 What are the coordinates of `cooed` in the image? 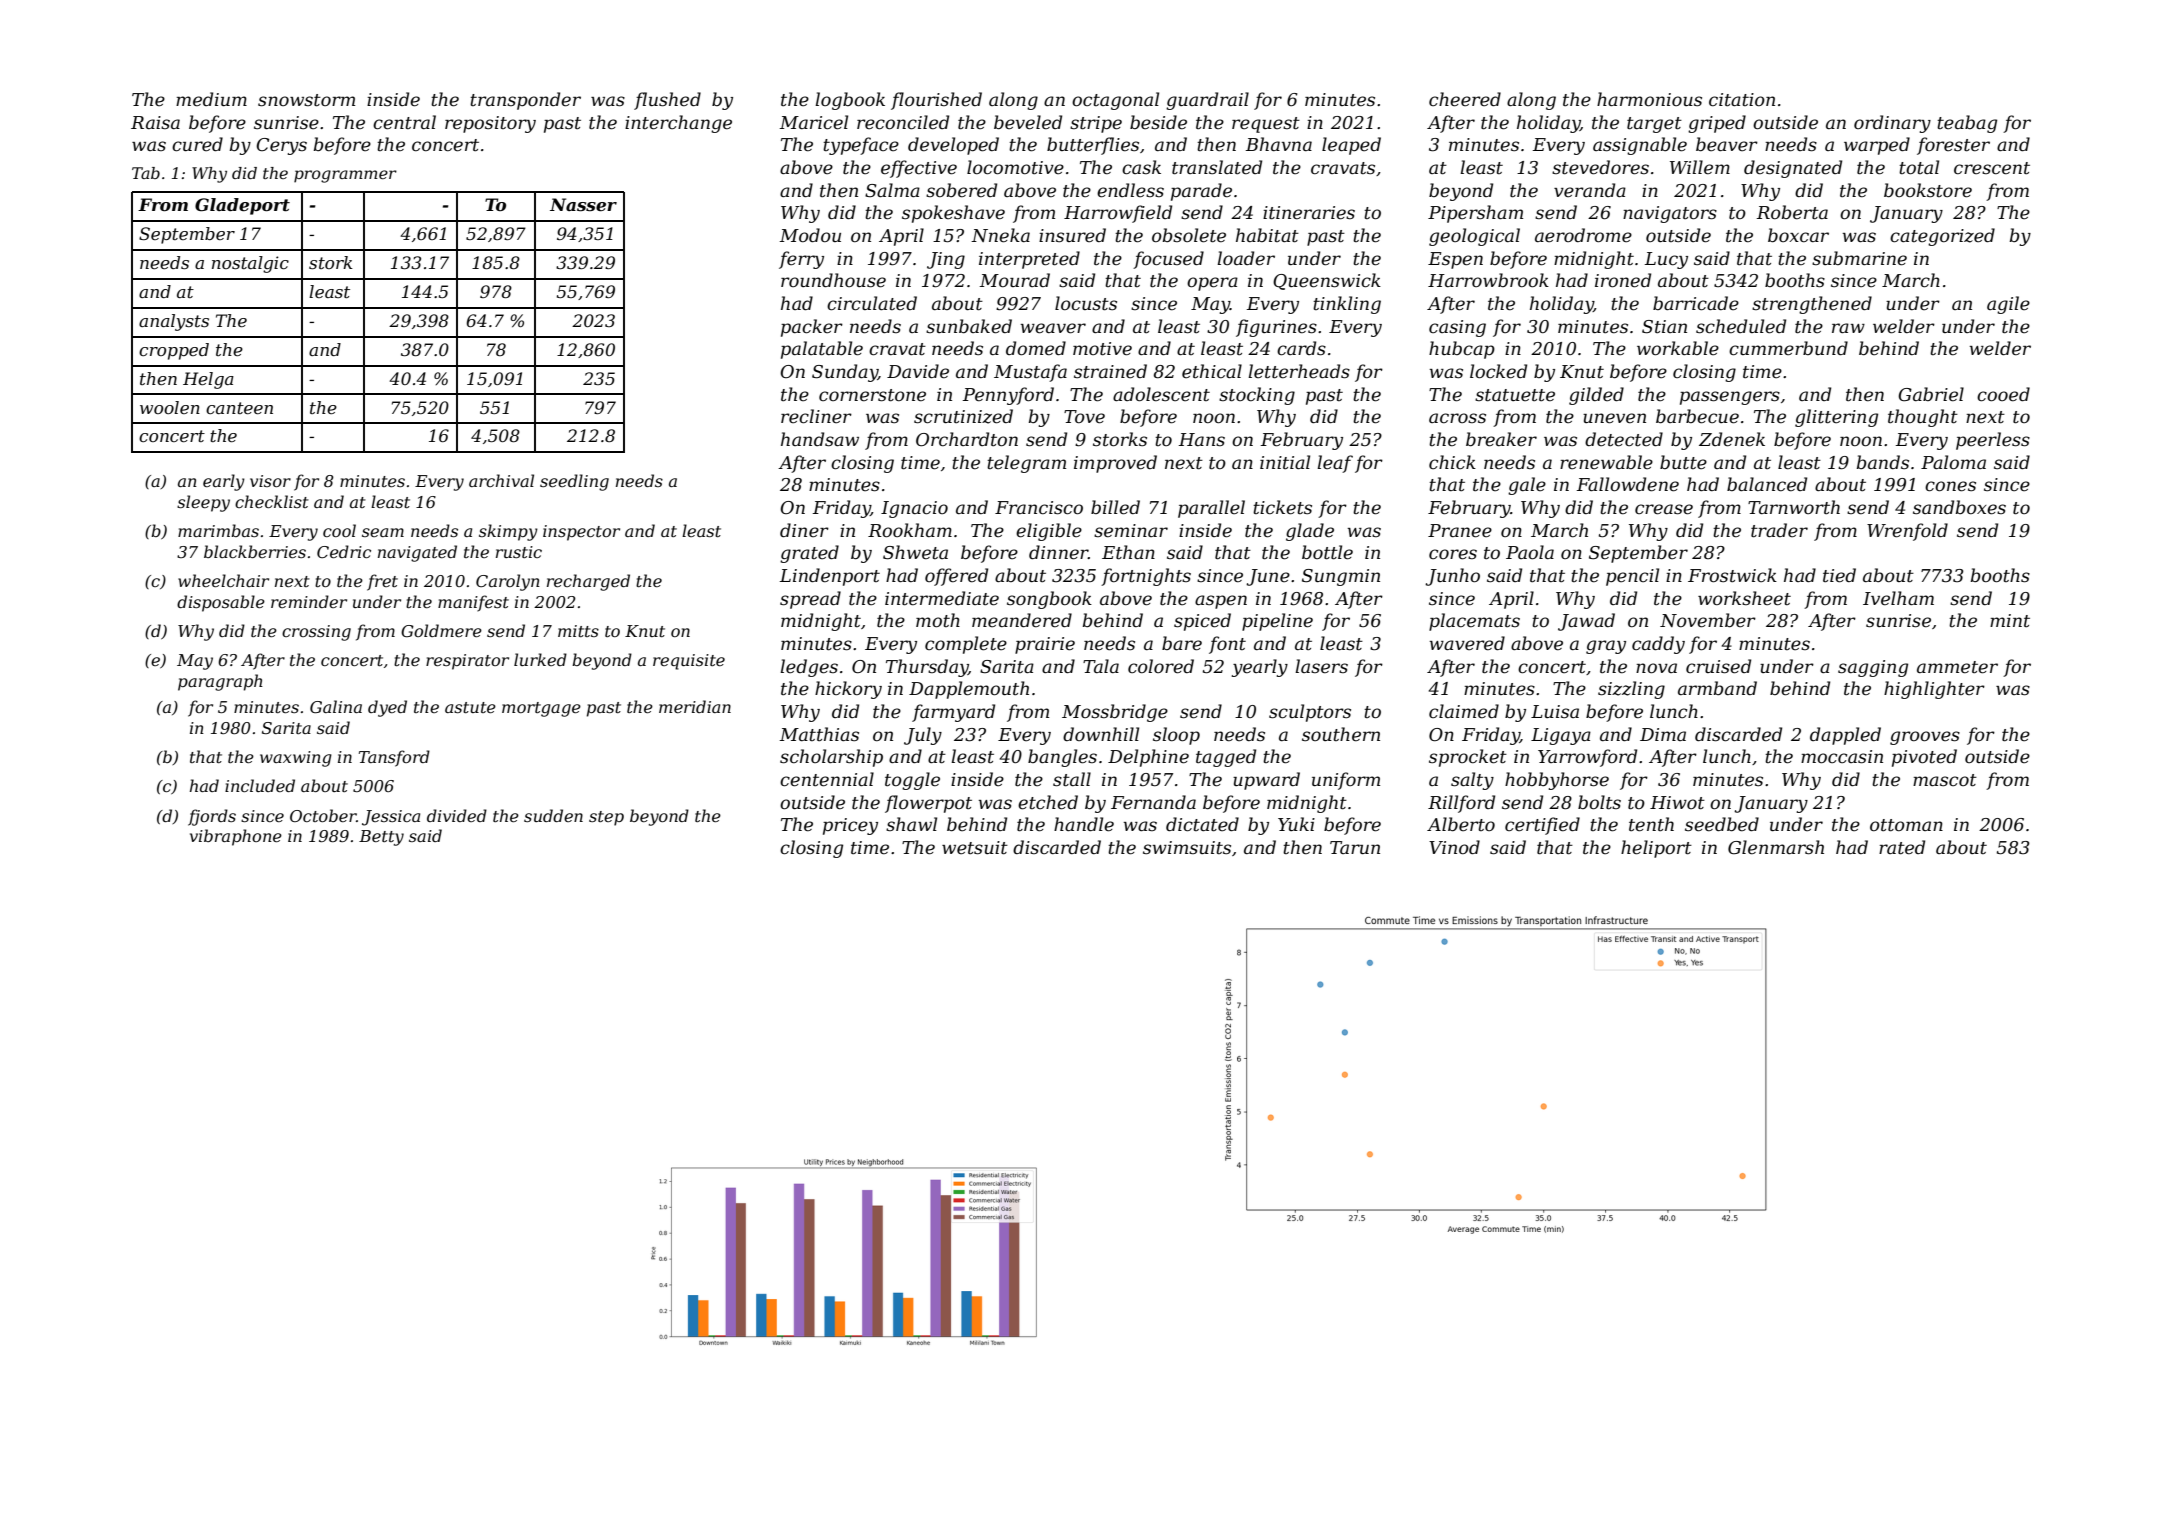 It's located at (2003, 394).
